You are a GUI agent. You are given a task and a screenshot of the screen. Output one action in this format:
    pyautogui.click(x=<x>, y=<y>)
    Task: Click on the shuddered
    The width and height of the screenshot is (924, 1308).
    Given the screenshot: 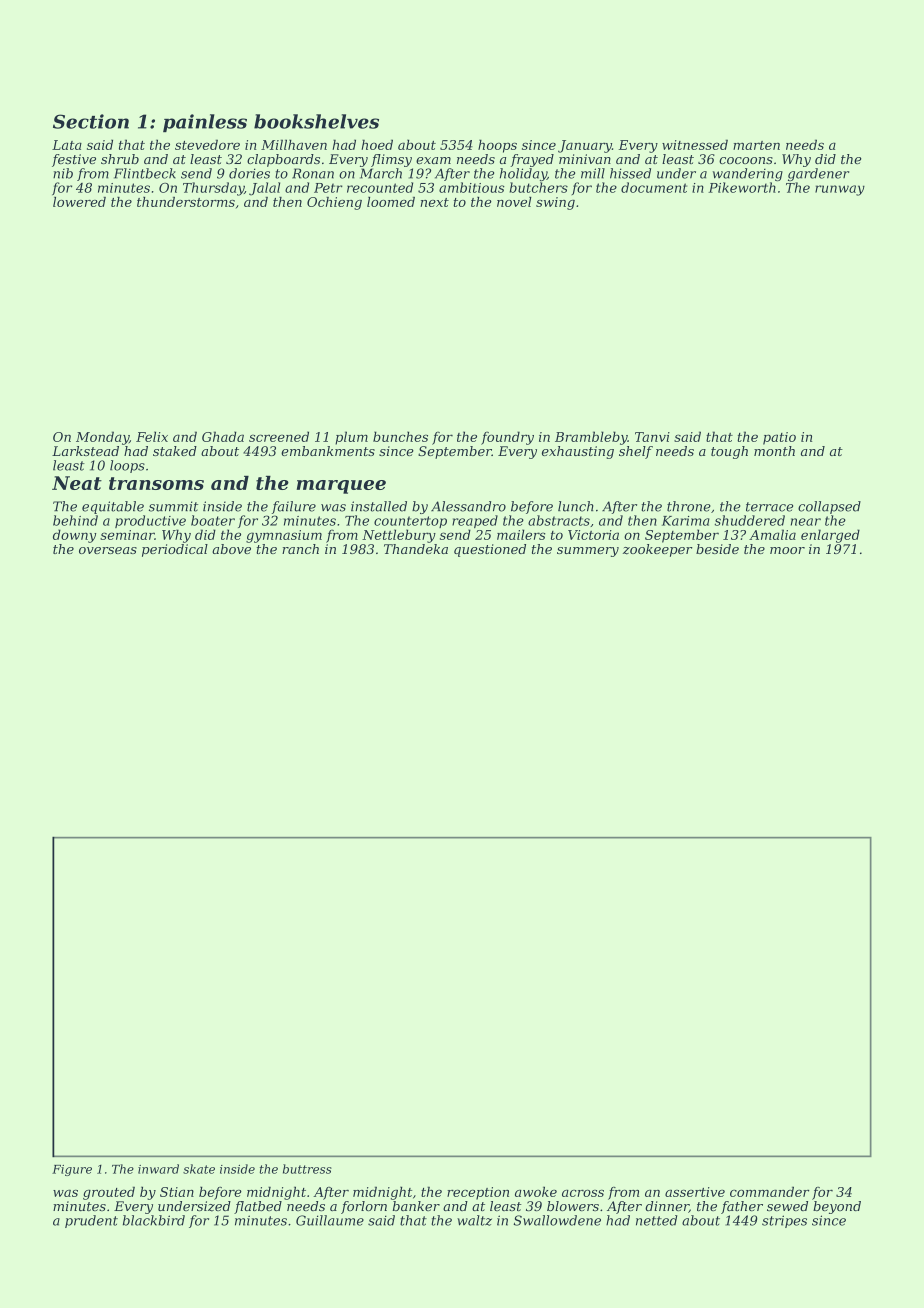 What is the action you would take?
    pyautogui.click(x=750, y=520)
